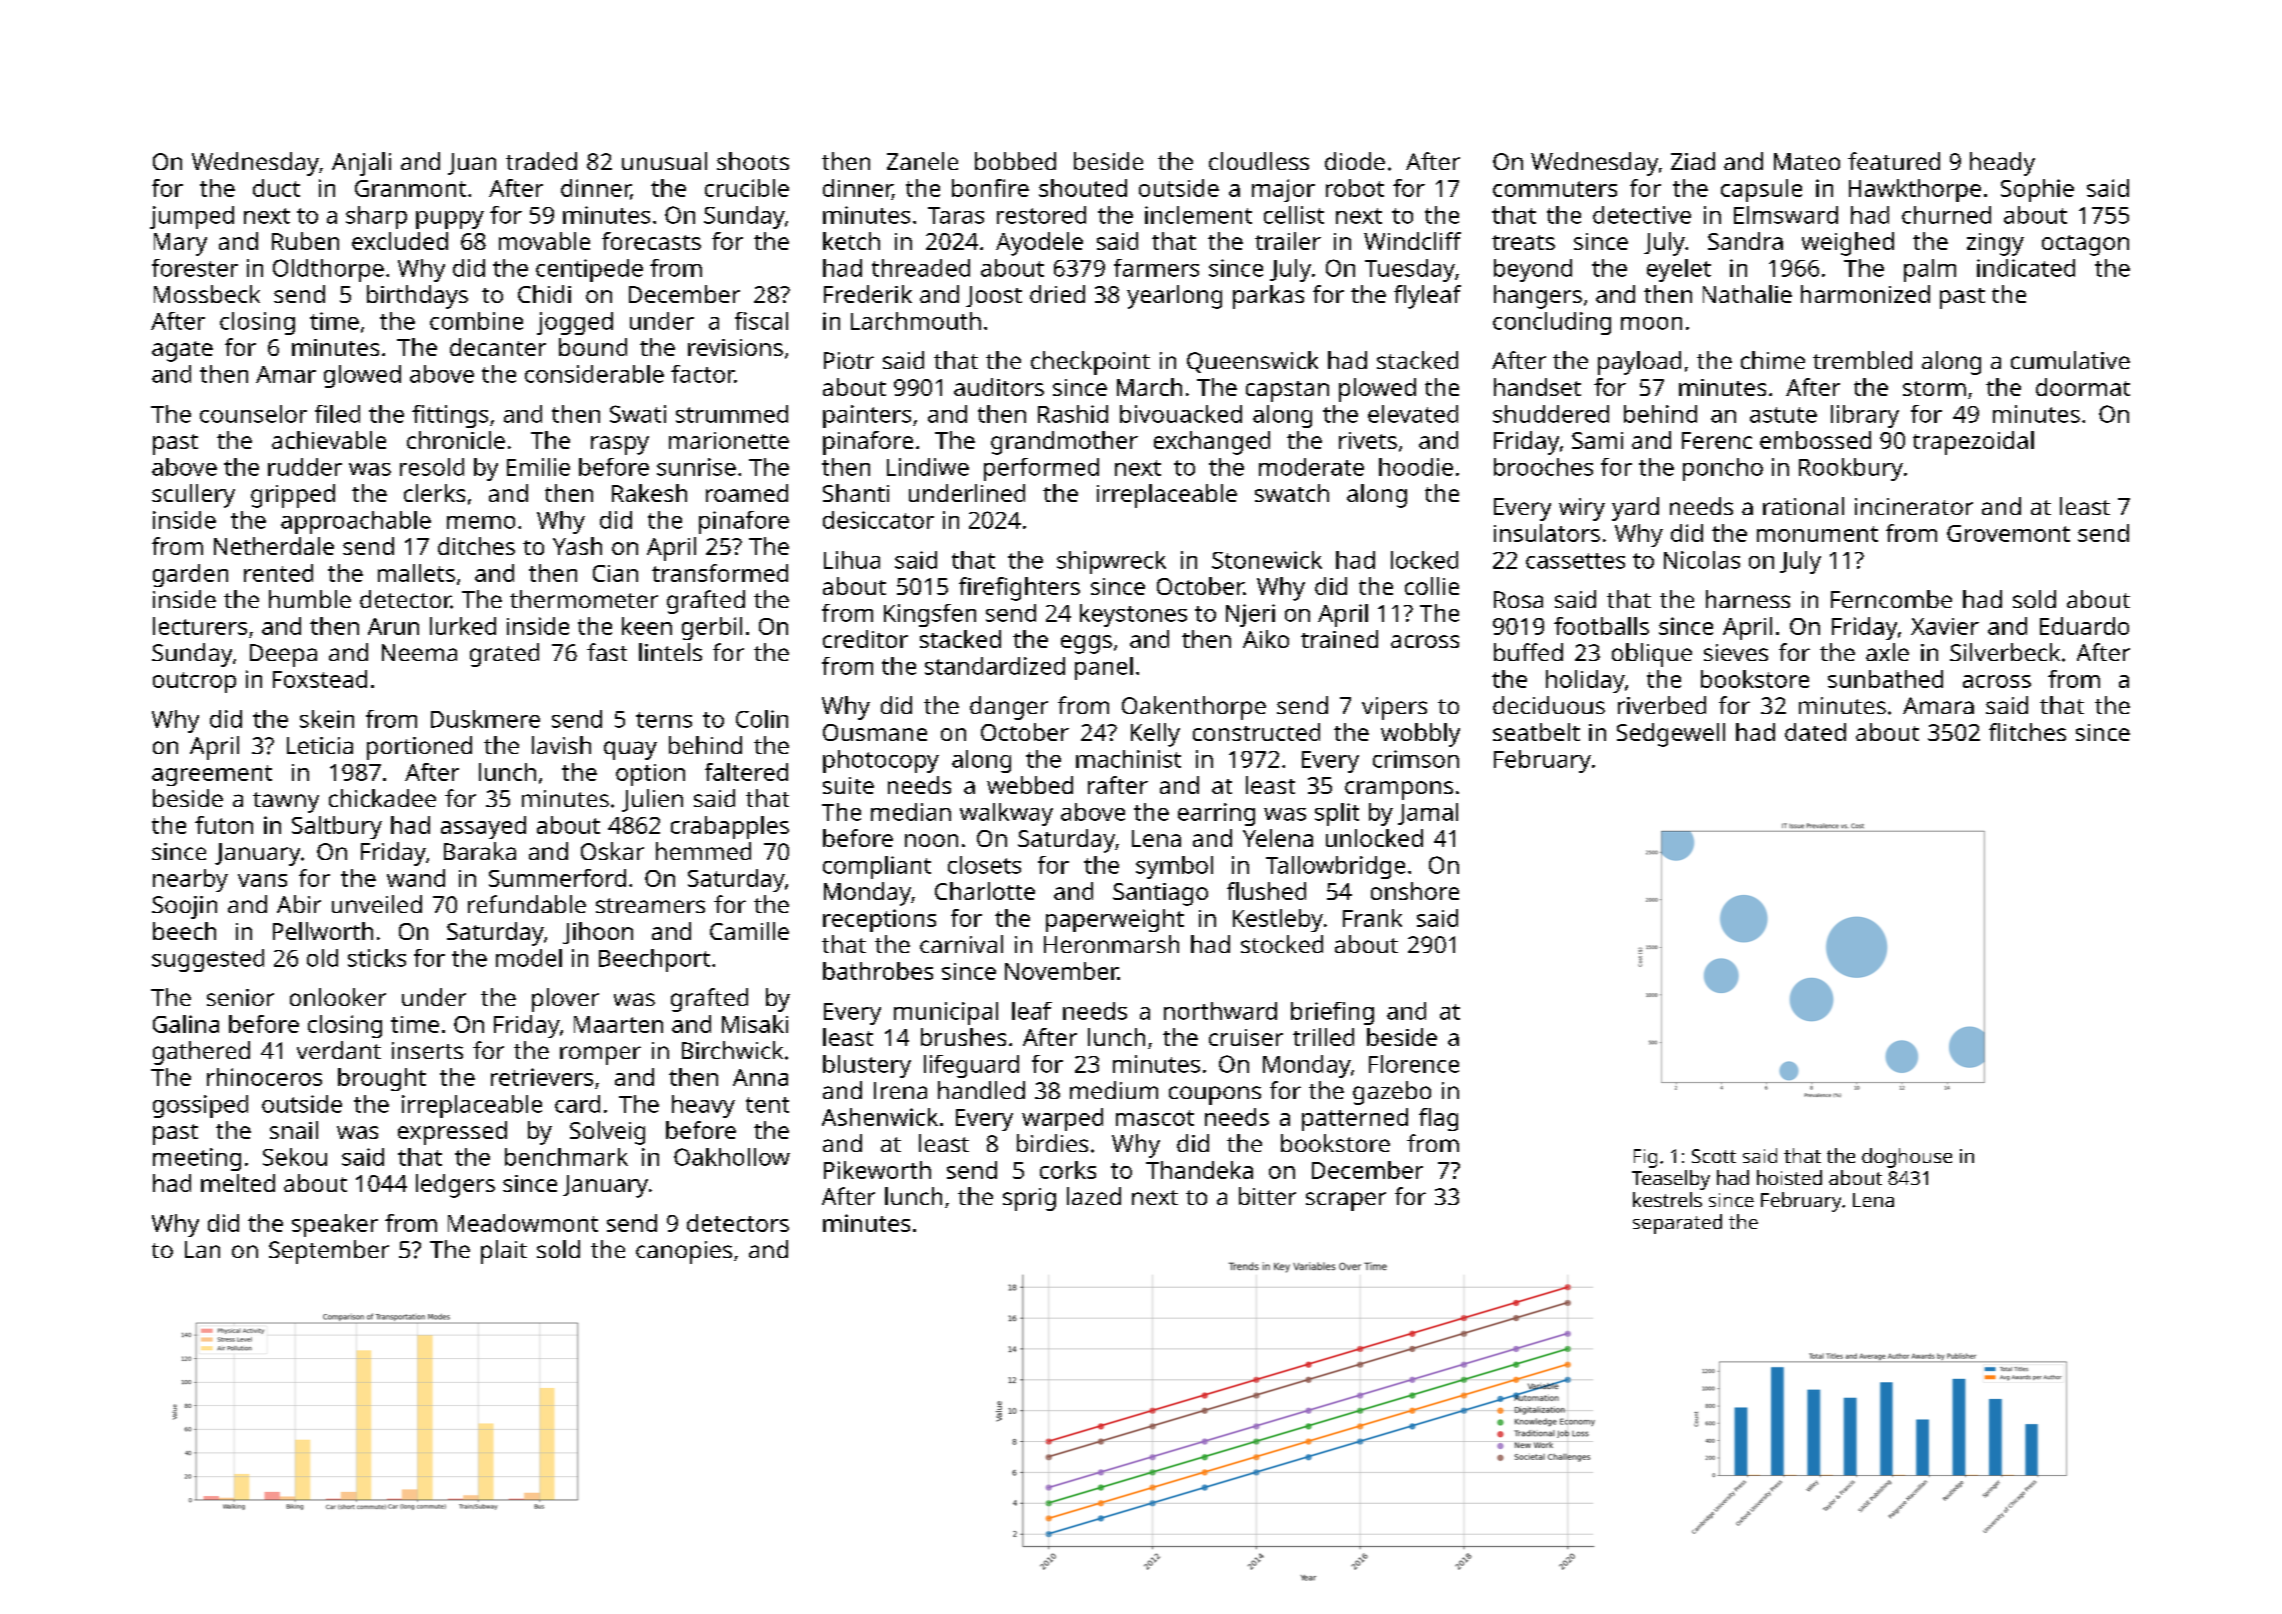  What do you see at coordinates (541, 161) in the page?
I see `traded` at bounding box center [541, 161].
